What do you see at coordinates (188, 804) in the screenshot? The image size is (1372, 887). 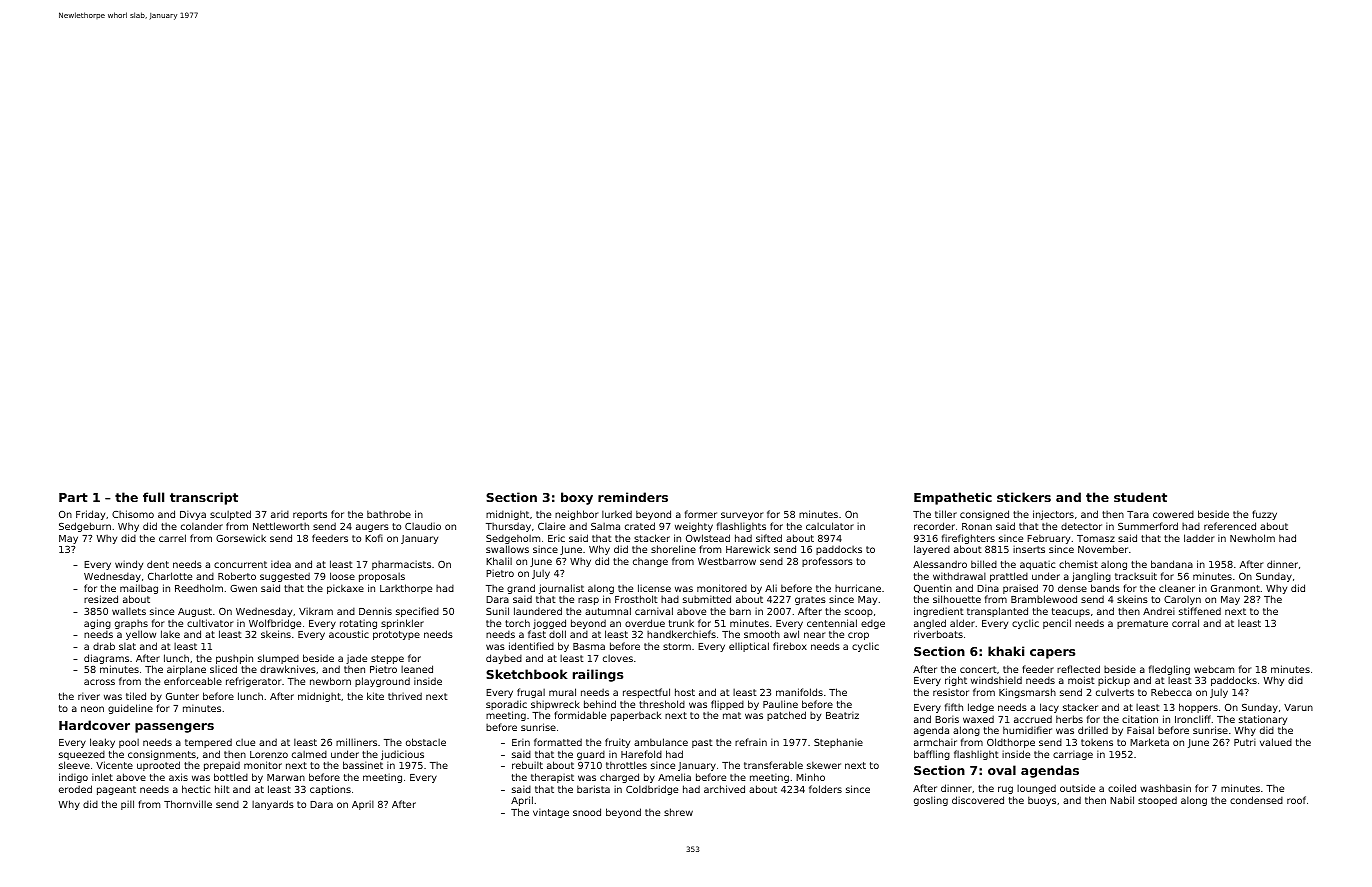 I see `Thornville` at bounding box center [188, 804].
